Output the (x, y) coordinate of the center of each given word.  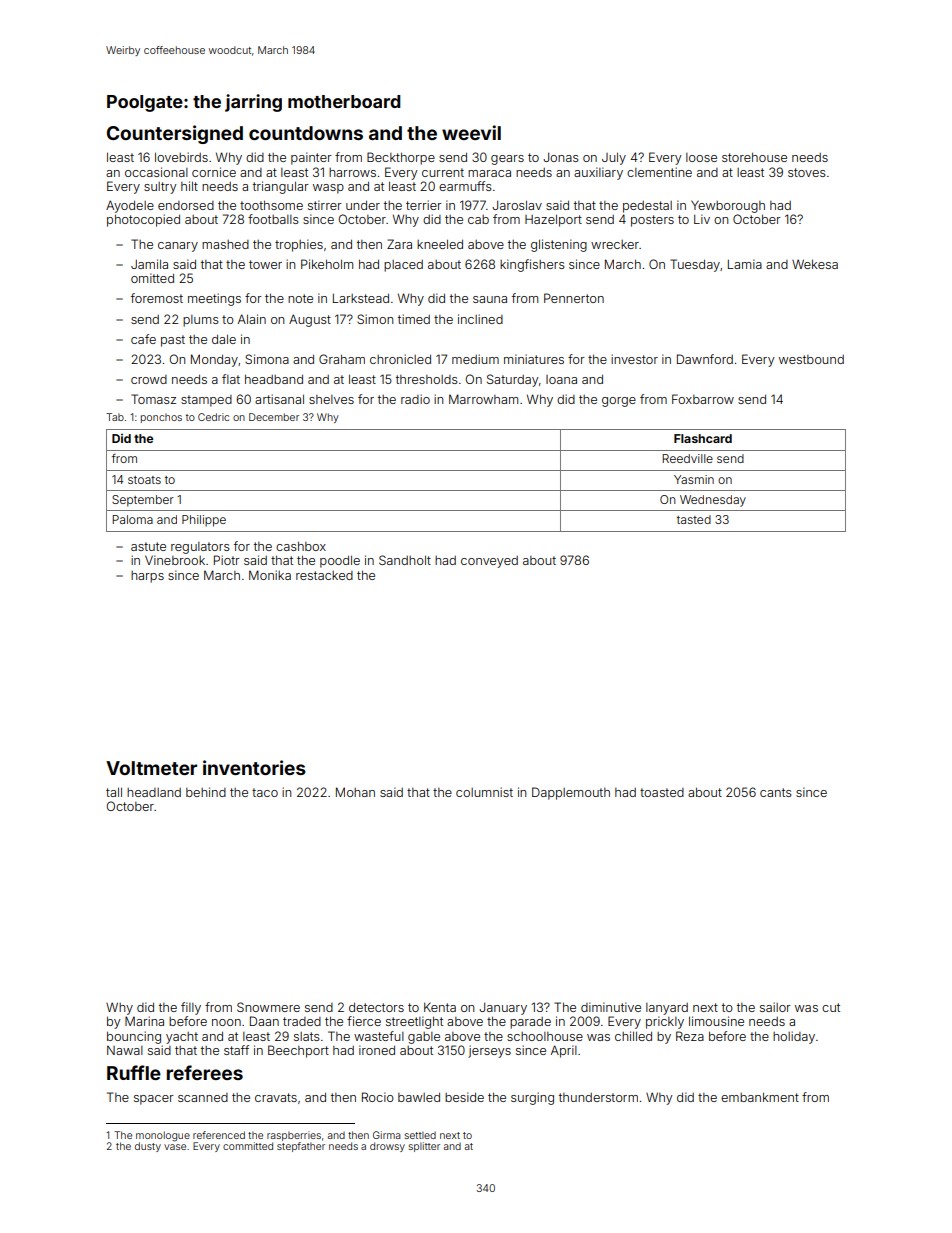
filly (191, 1008)
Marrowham (483, 399)
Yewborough (728, 206)
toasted (662, 792)
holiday (794, 1037)
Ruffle (134, 1072)
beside (464, 1097)
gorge (619, 402)
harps (147, 577)
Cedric (213, 417)
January (503, 1008)
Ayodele (130, 206)
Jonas (561, 157)
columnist (484, 792)
